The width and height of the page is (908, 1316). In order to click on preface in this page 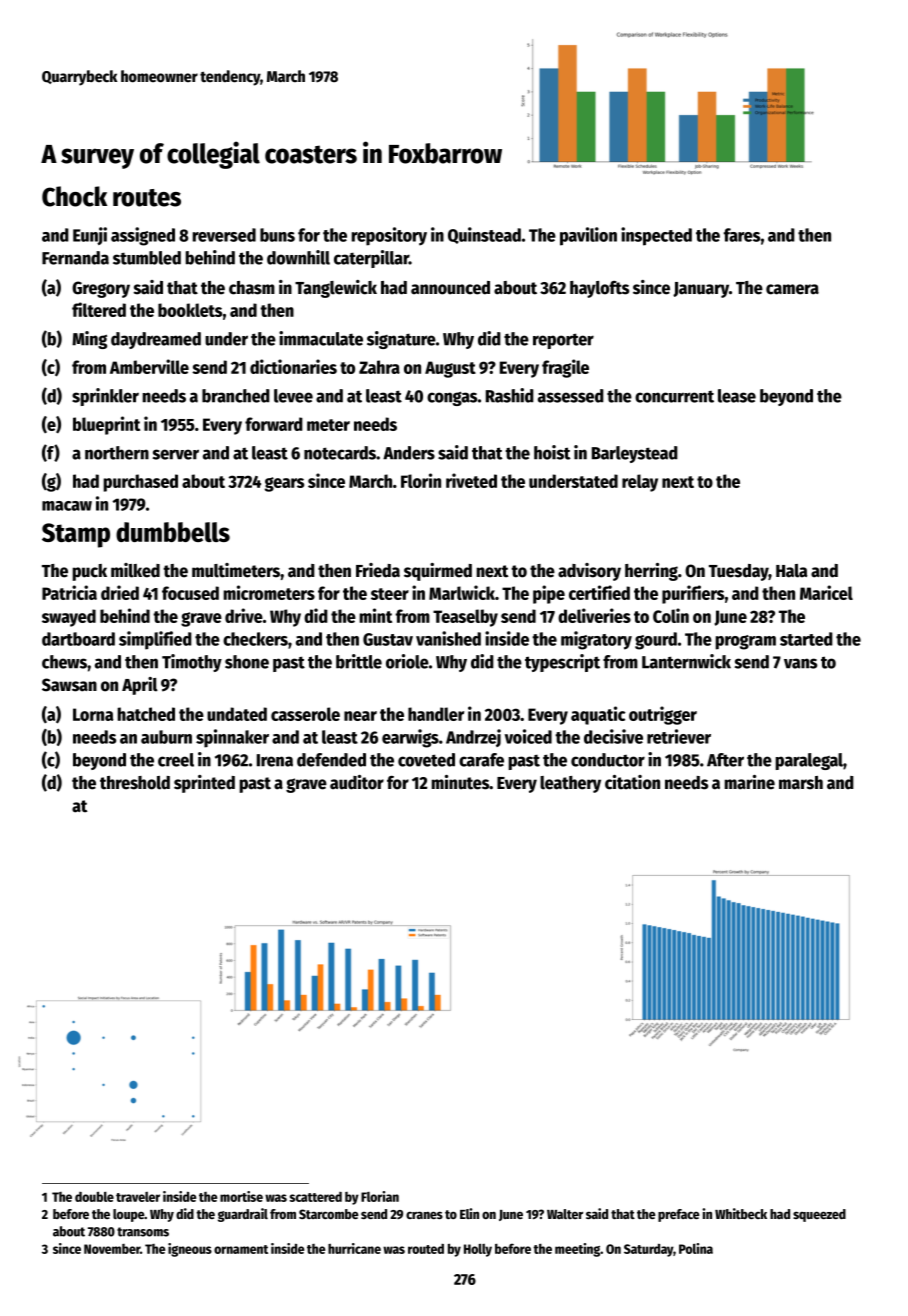, I will do `click(679, 1215)`.
